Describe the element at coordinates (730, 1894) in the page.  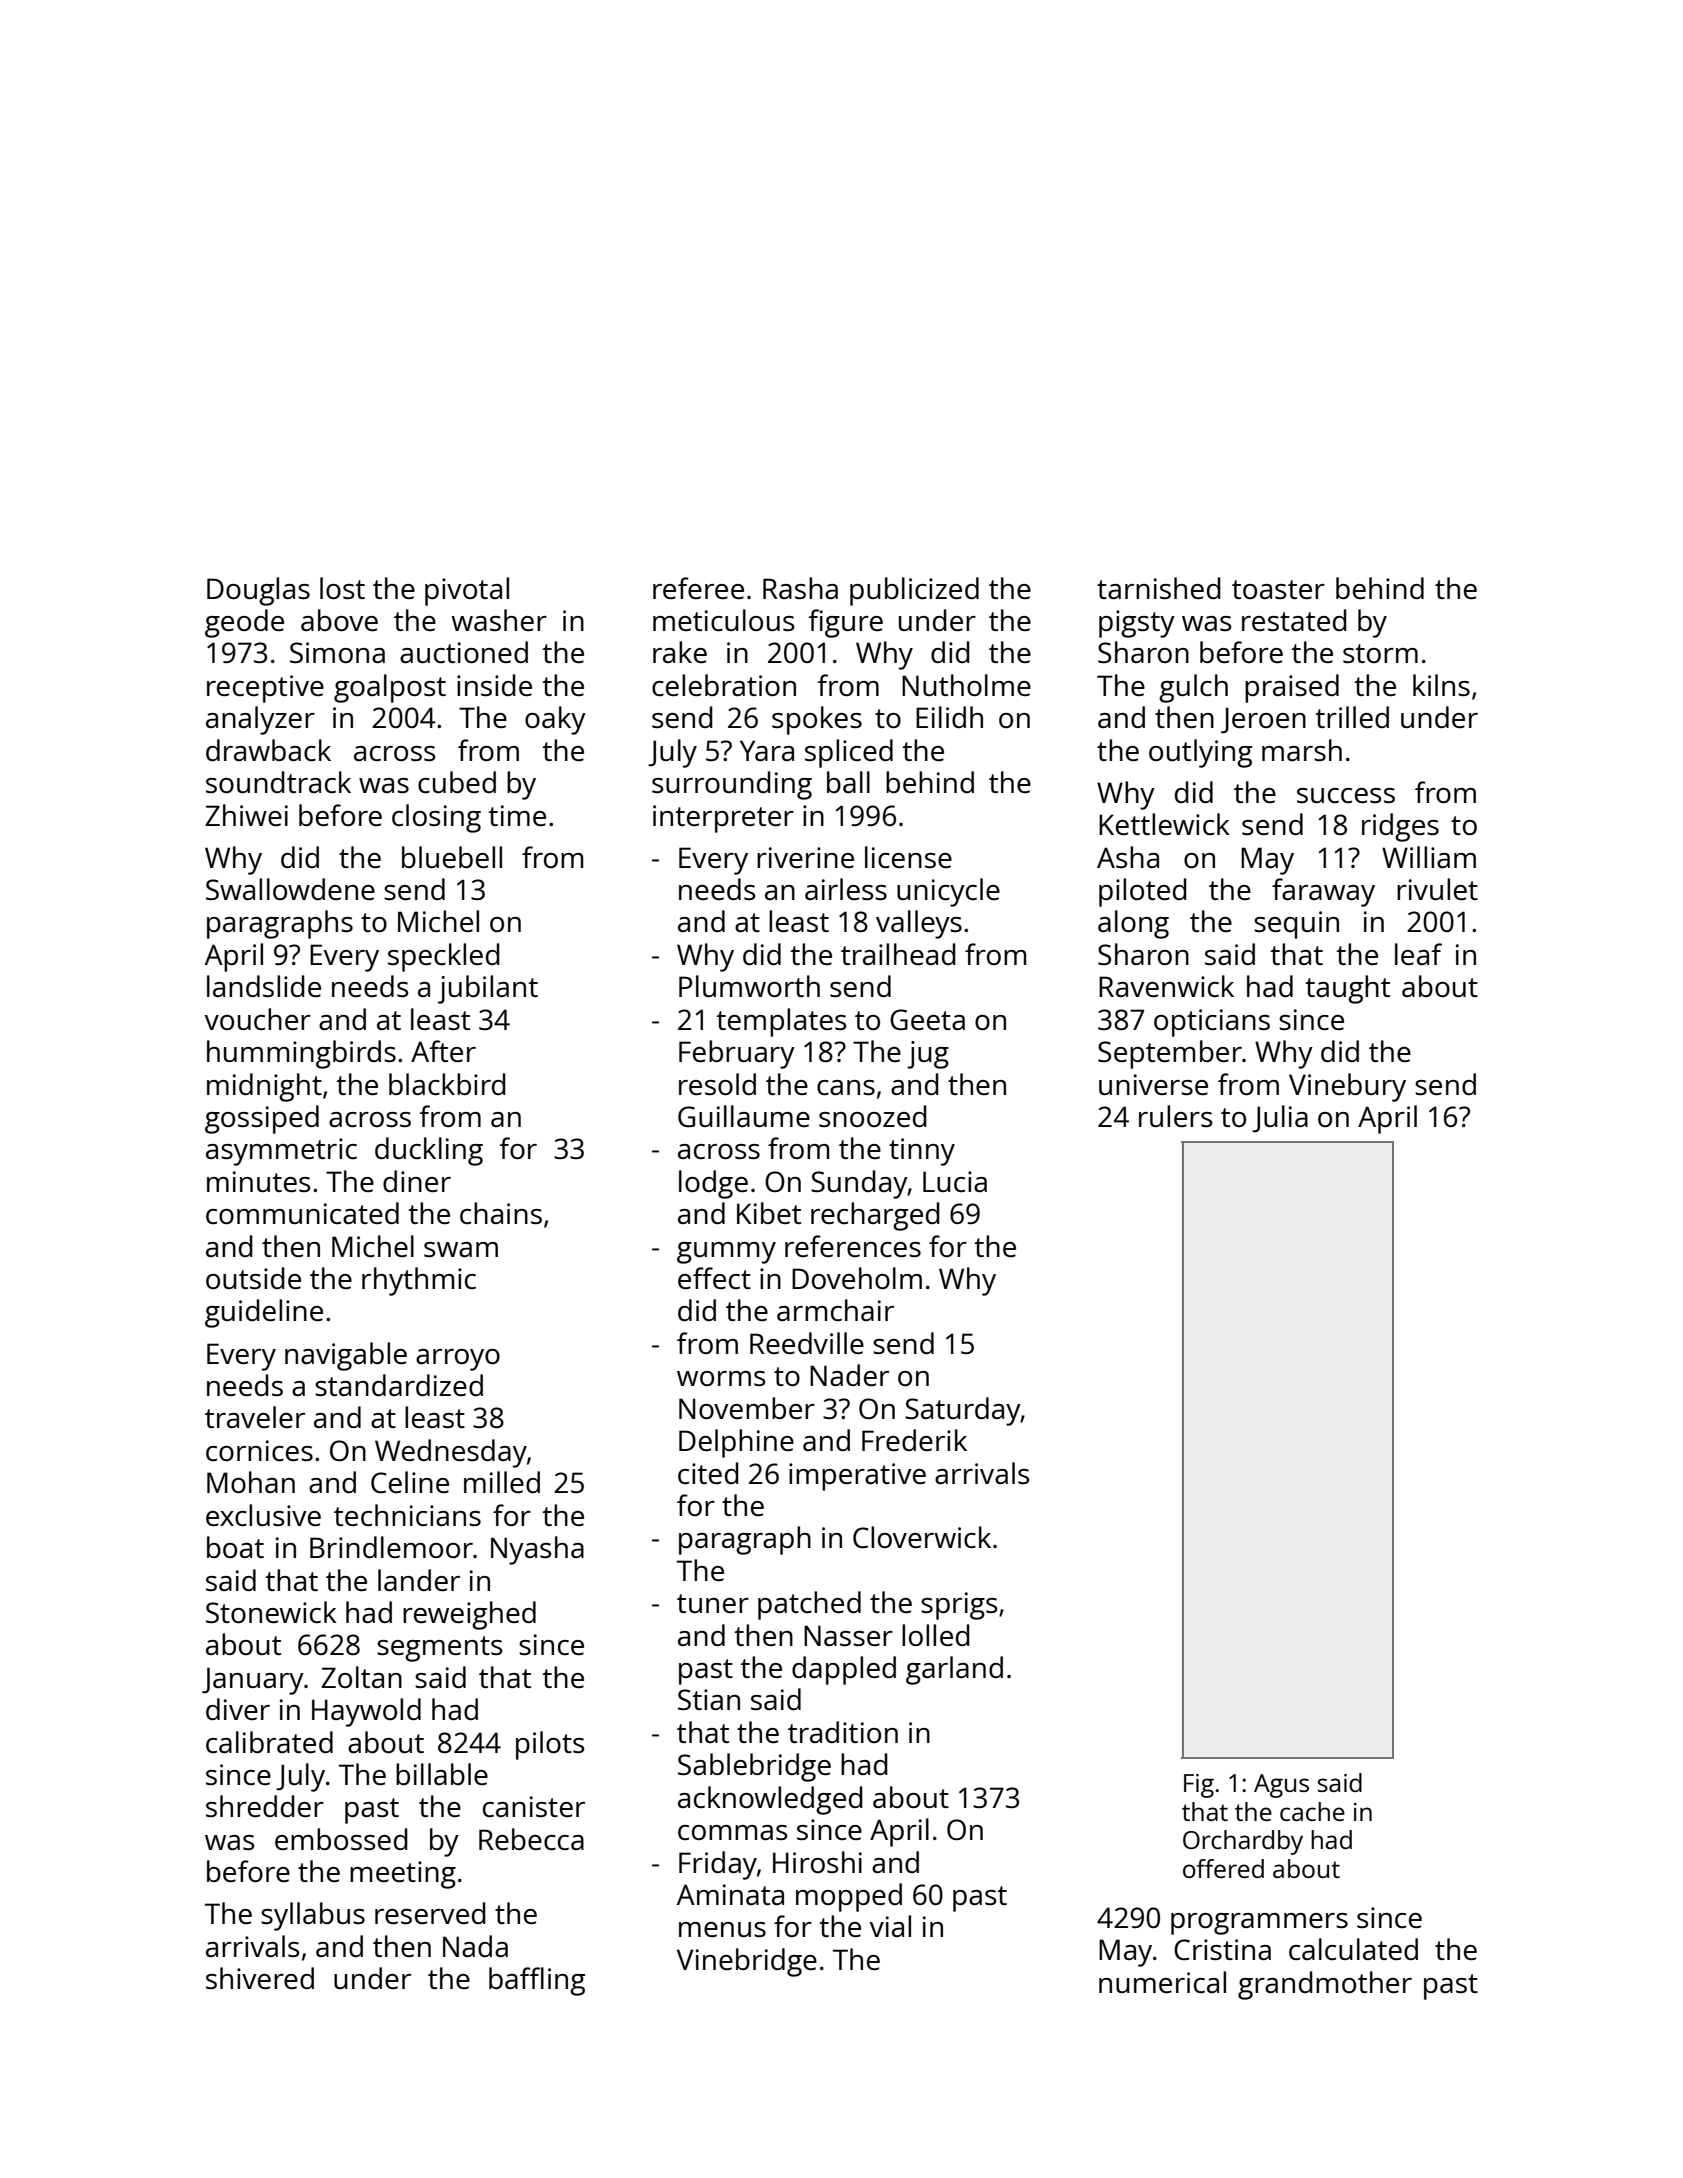
I see `Aminata` at that location.
